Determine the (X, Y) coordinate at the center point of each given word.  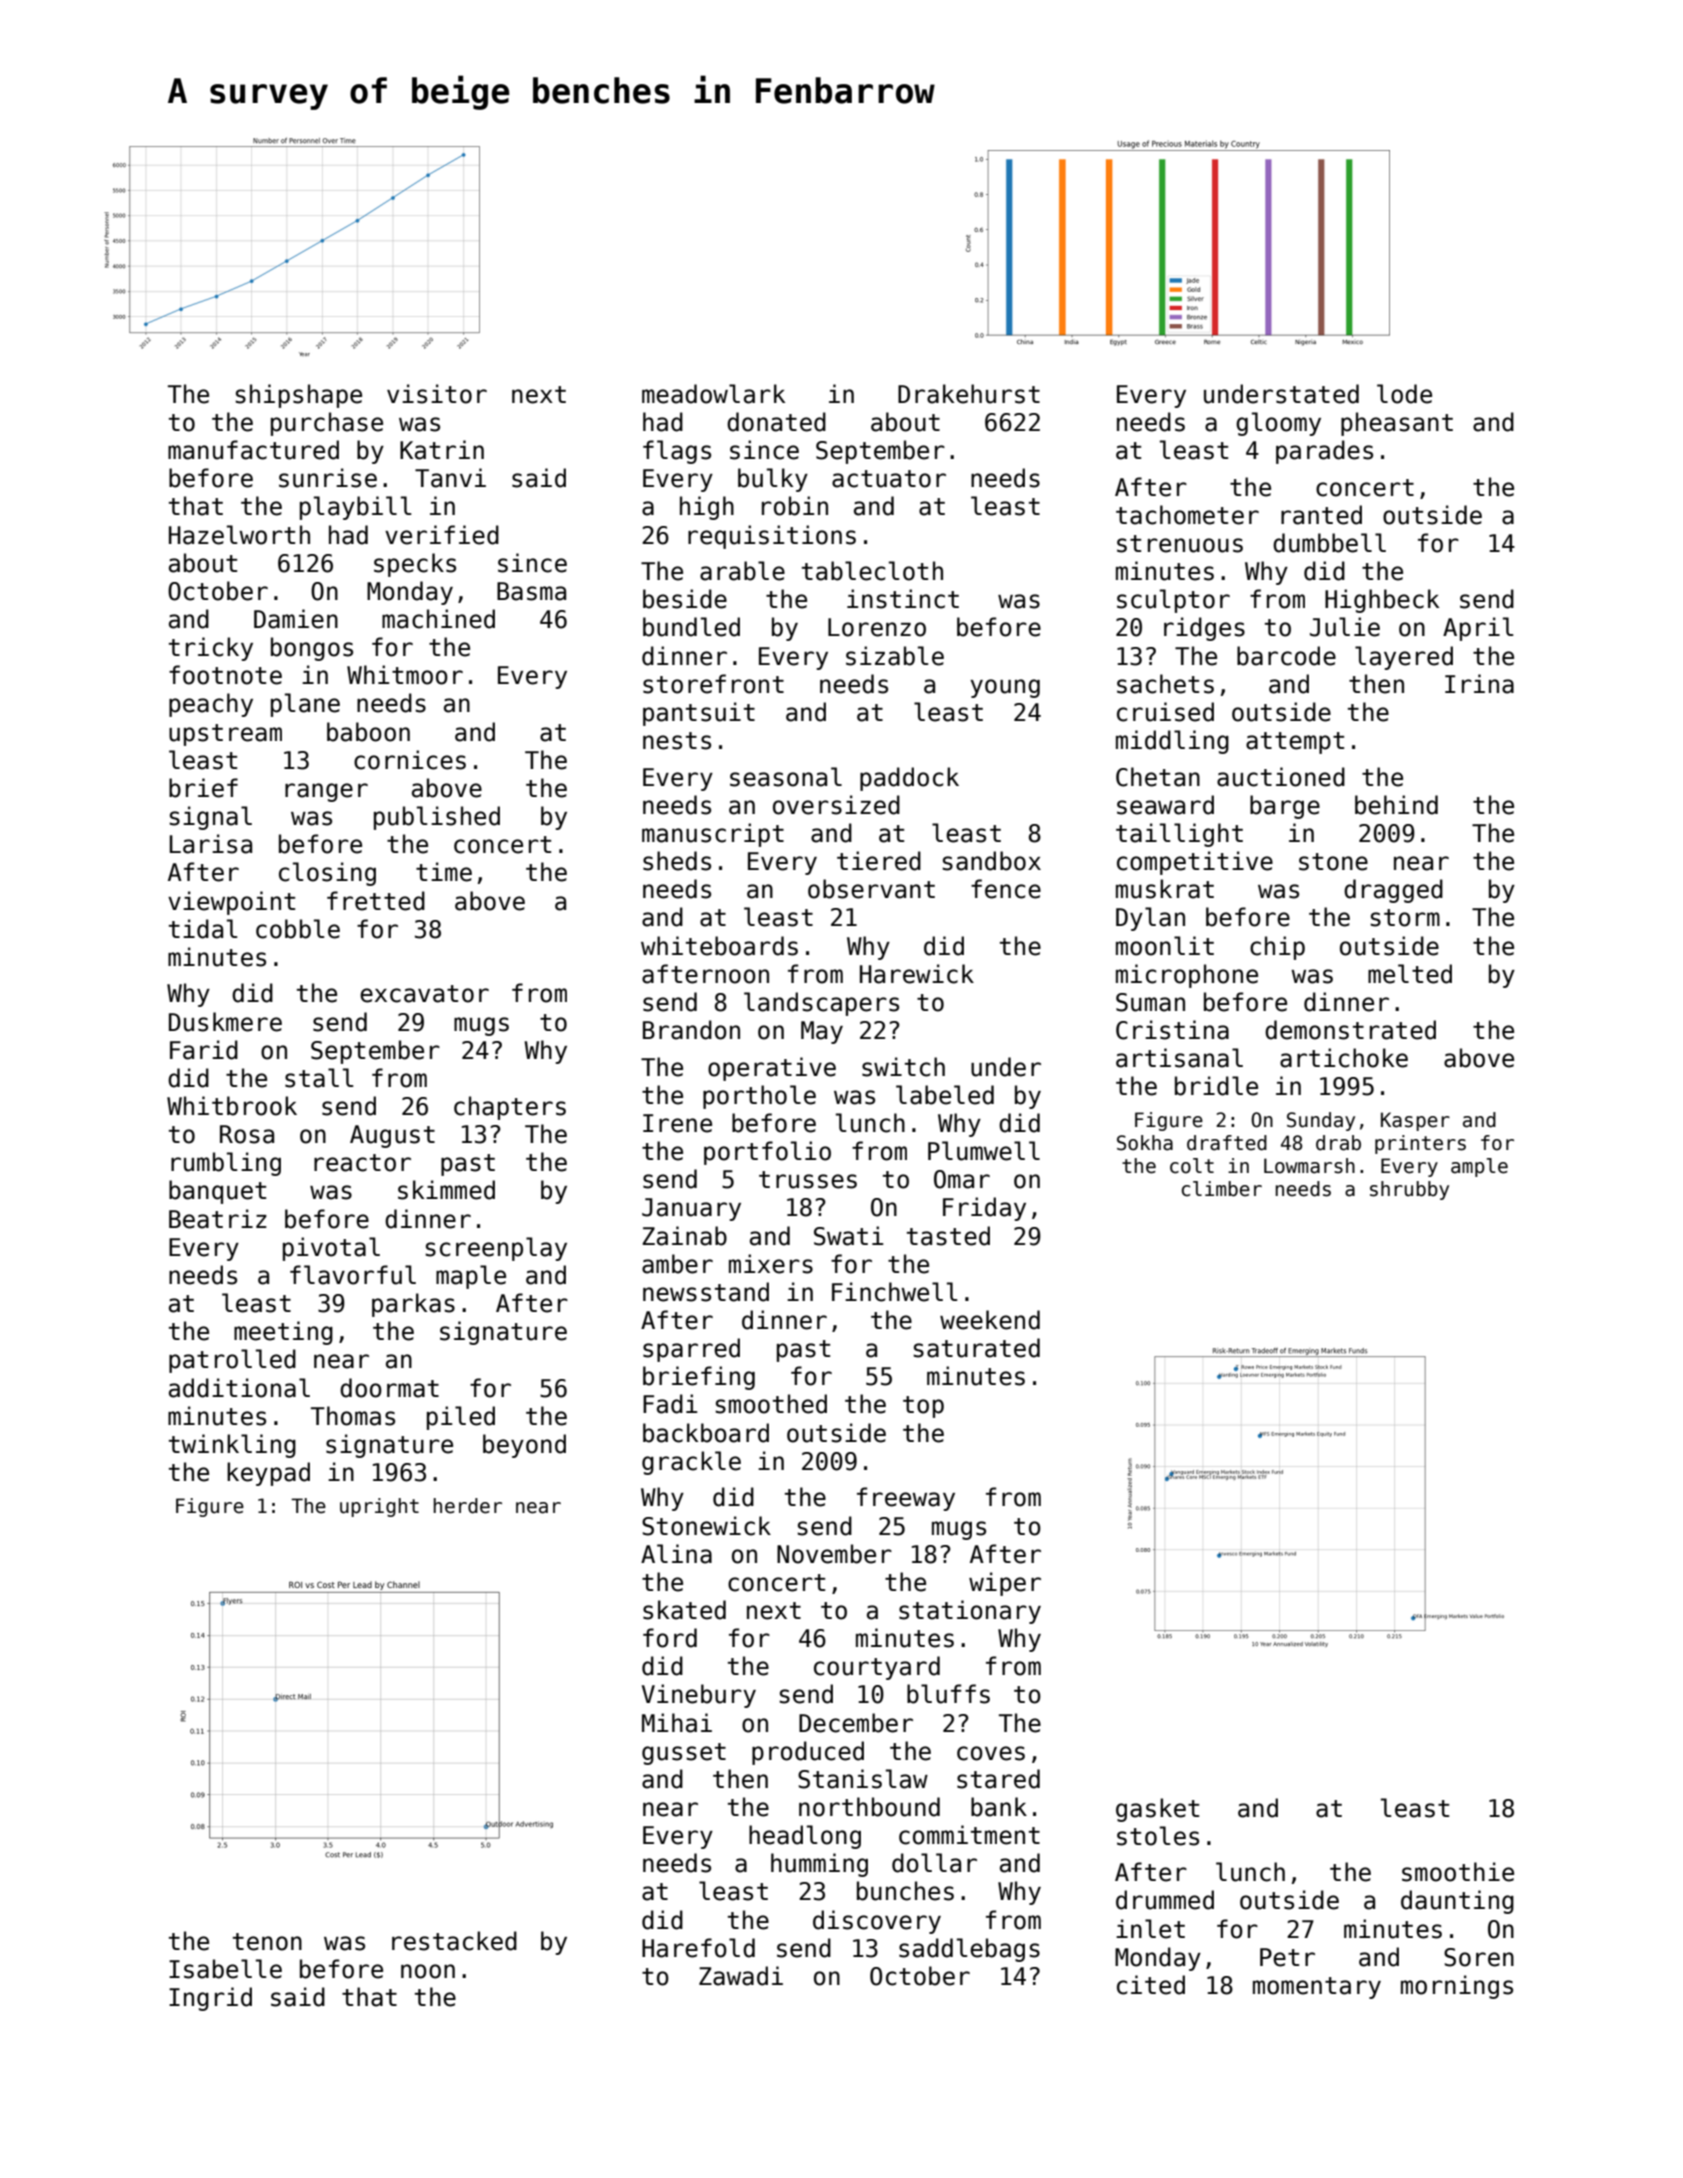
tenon (267, 1942)
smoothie (1458, 1872)
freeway (906, 1499)
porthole (759, 1097)
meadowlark (713, 394)
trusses (808, 1180)
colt (1192, 1166)
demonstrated (1350, 1030)
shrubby (1409, 1190)
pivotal (331, 1249)
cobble (298, 929)
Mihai (677, 1723)
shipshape (298, 396)
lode (1404, 394)
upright (379, 1507)
